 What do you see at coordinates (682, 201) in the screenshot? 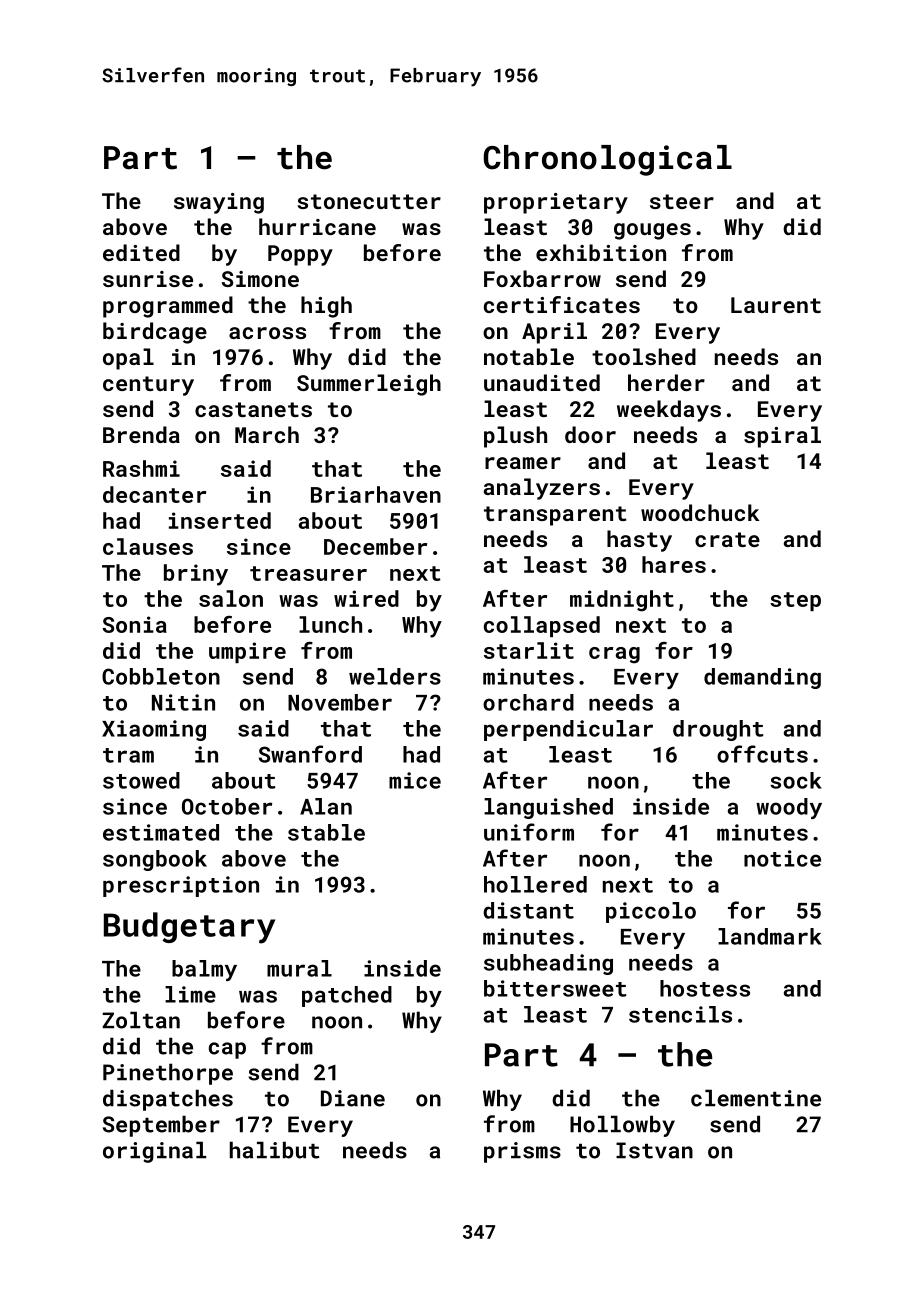
I see `steer` at bounding box center [682, 201].
